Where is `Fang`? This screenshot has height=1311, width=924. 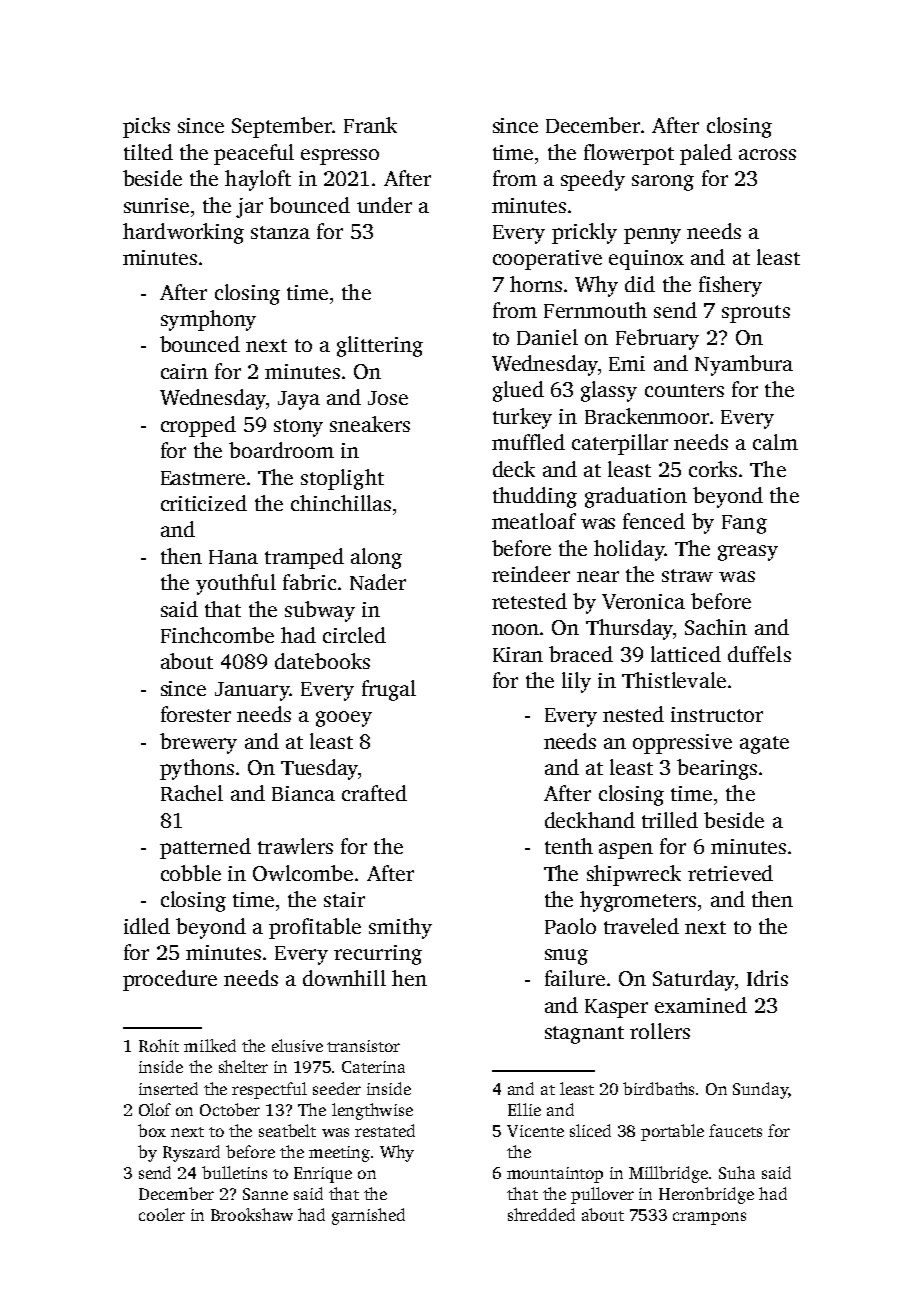
Fang is located at coordinates (744, 524).
